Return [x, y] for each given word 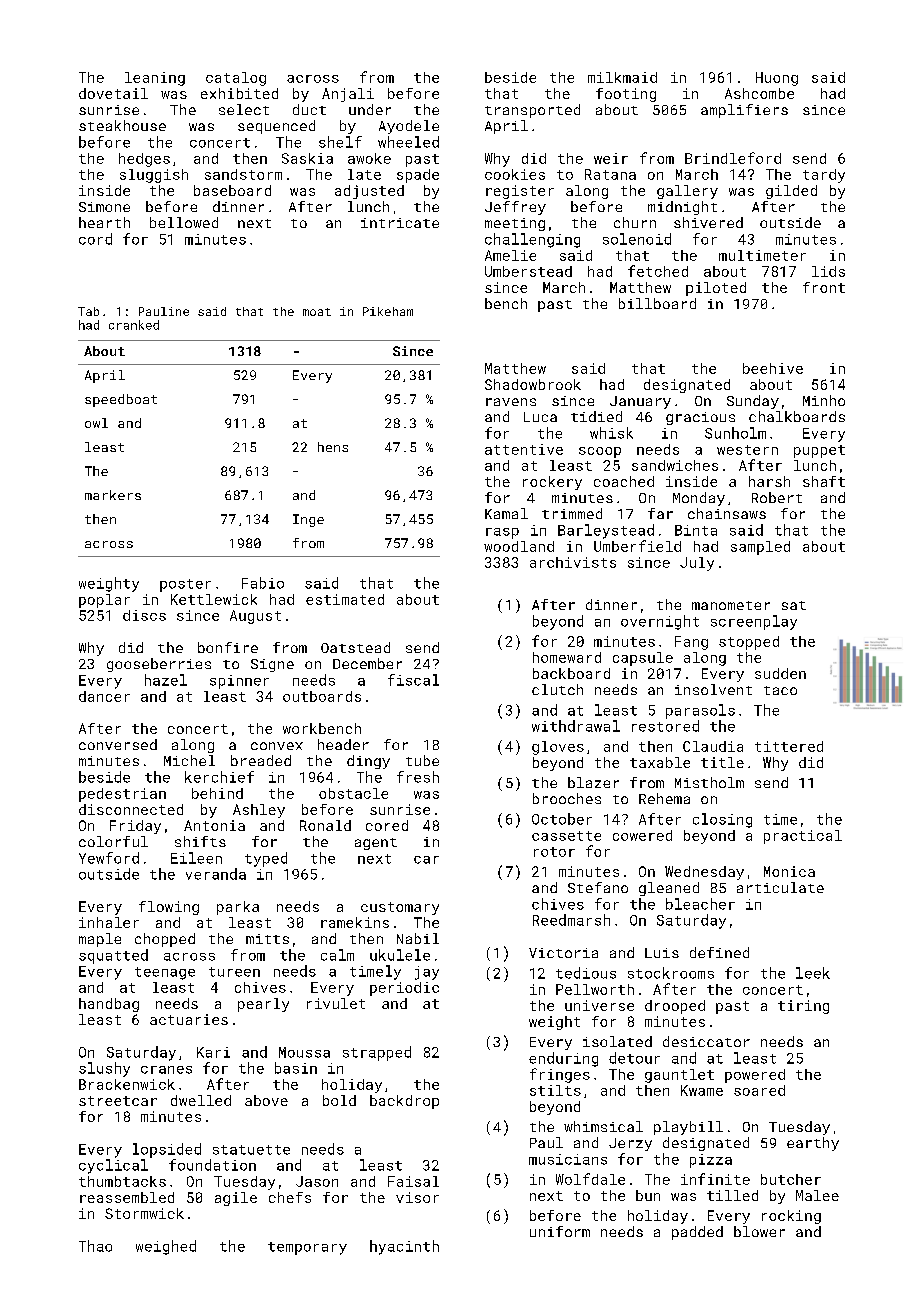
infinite [715, 1179]
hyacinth [404, 1247]
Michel [189, 760]
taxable [660, 762]
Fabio [263, 583]
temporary [307, 1248]
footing [626, 95]
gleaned [669, 889]
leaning [155, 79]
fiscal [413, 680]
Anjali [348, 95]
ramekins [355, 922]
